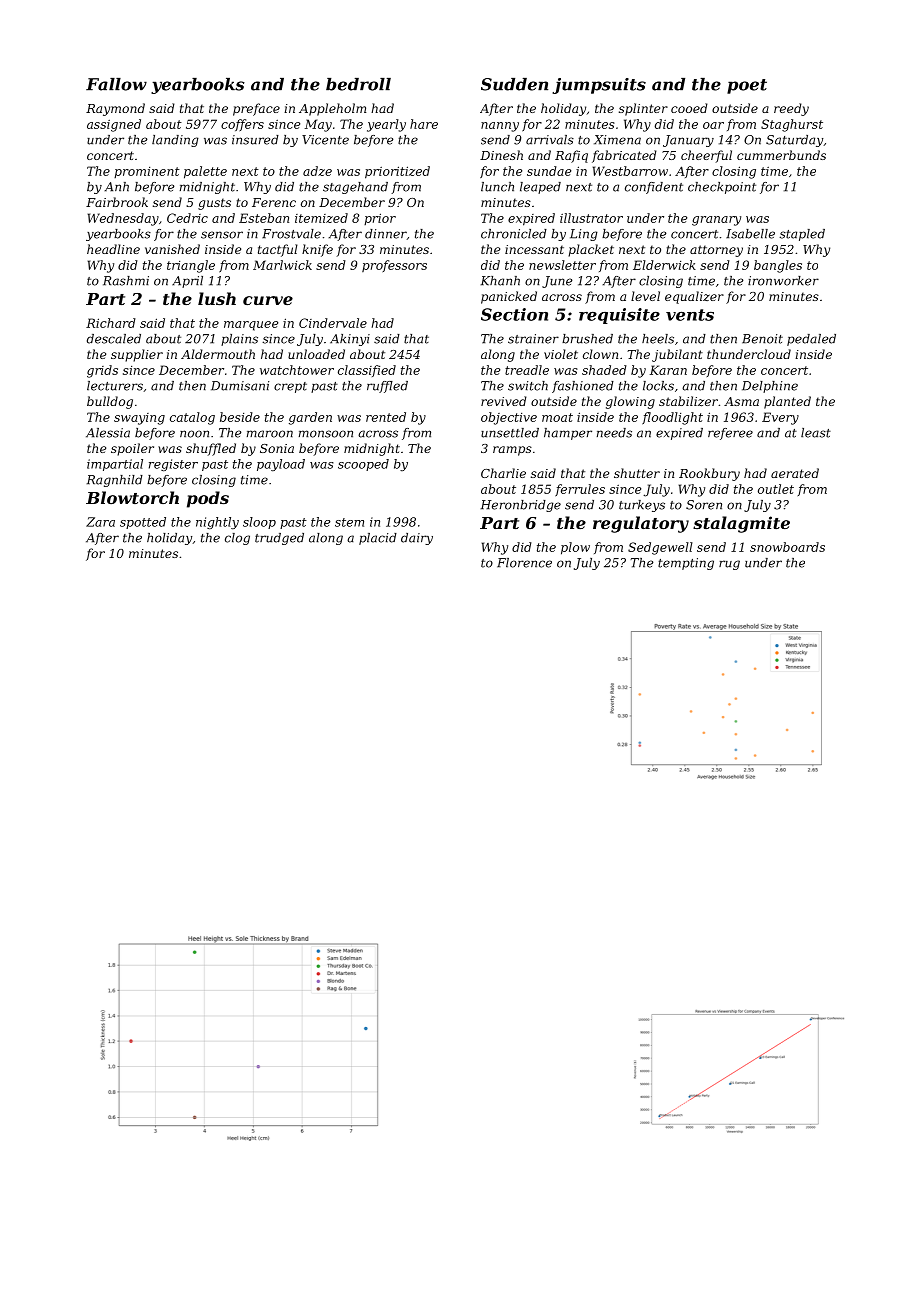  I want to click on clog, so click(237, 539).
